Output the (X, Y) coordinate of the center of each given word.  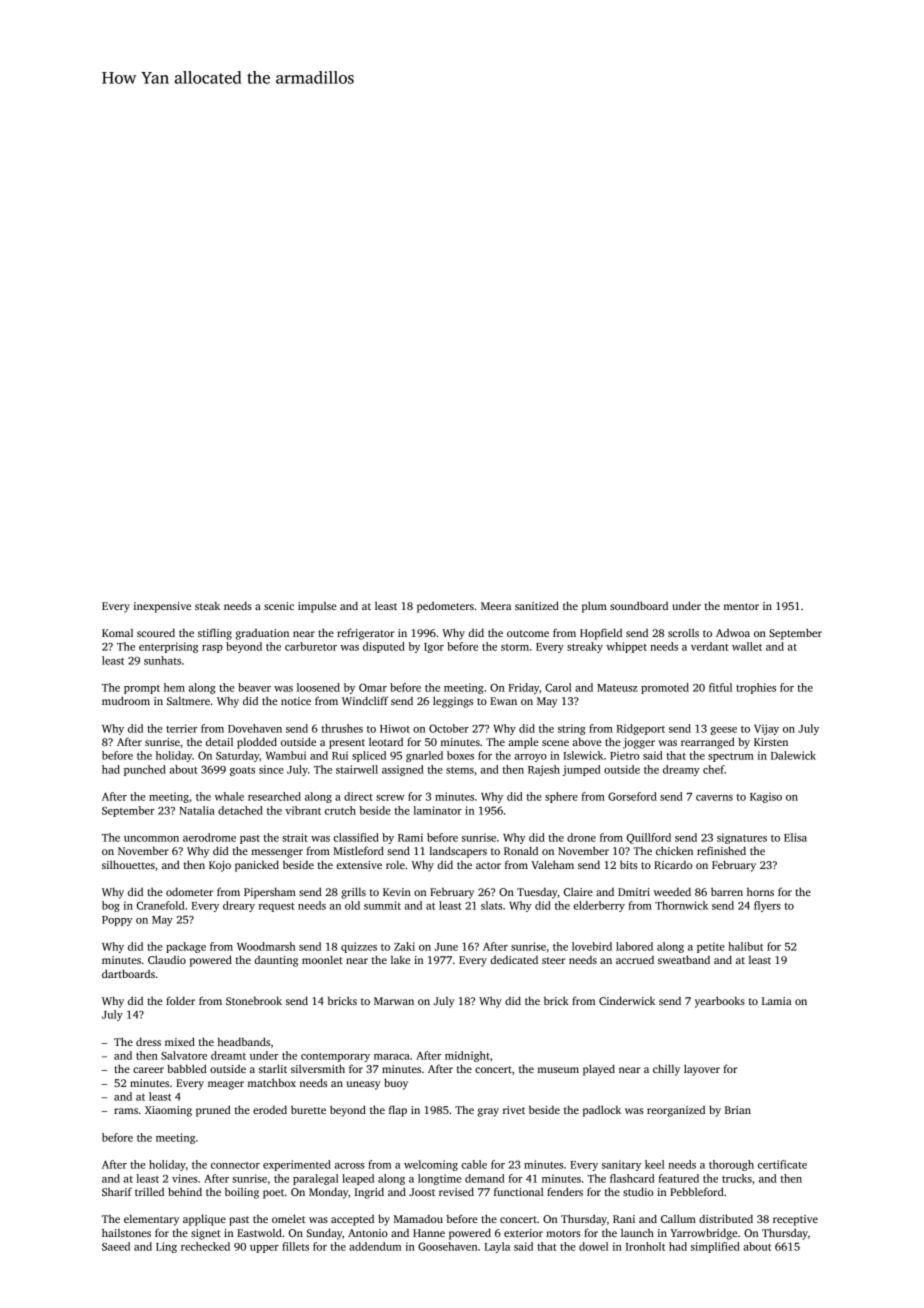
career (148, 1070)
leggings (453, 702)
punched (145, 770)
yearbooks (720, 1002)
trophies (756, 688)
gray (488, 1112)
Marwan (394, 1001)
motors (563, 1233)
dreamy (681, 770)
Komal (117, 633)
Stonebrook (254, 1000)
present (347, 744)
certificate (782, 1164)
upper (264, 1249)
